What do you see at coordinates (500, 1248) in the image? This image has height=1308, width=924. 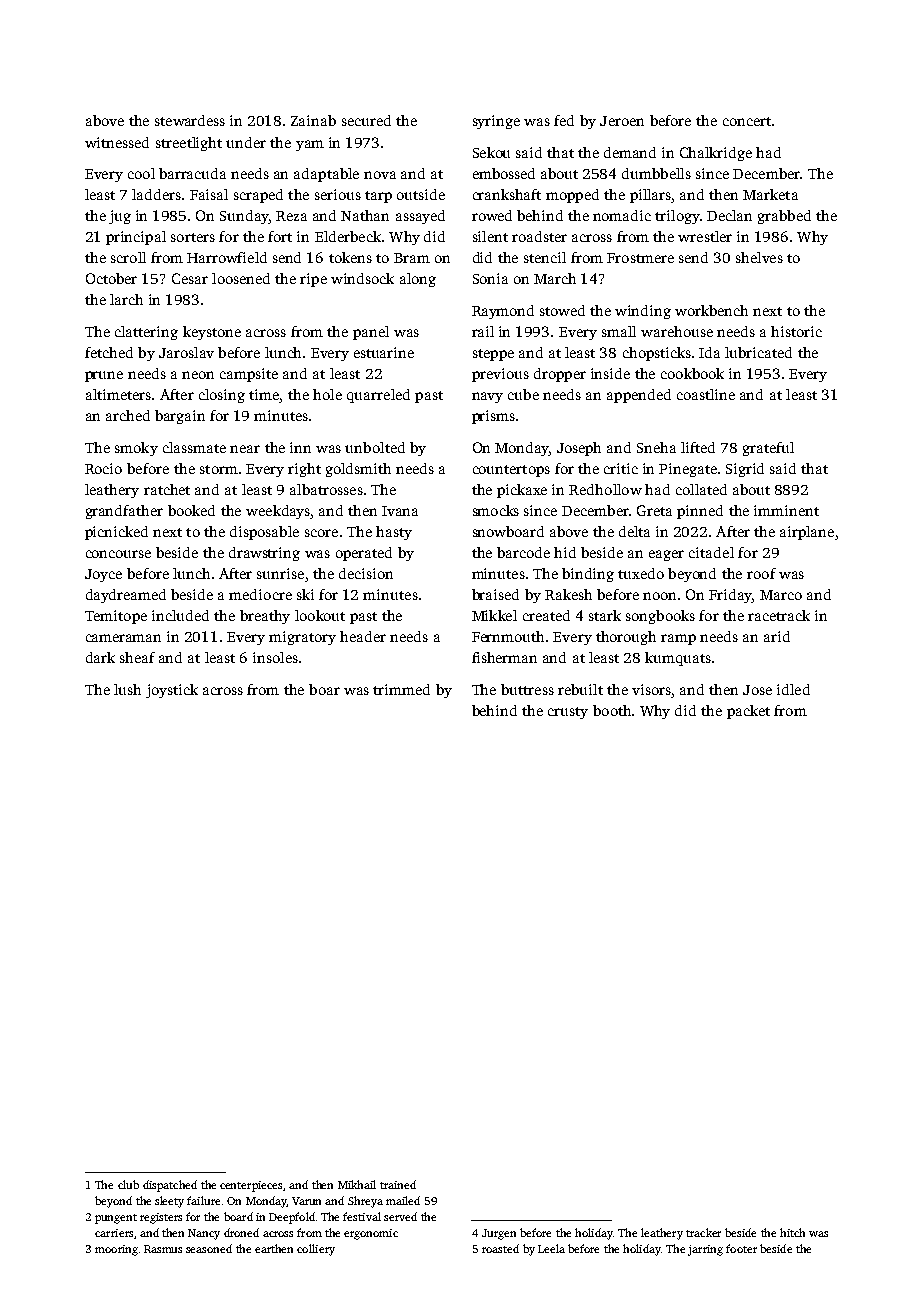 I see `roasted` at bounding box center [500, 1248].
